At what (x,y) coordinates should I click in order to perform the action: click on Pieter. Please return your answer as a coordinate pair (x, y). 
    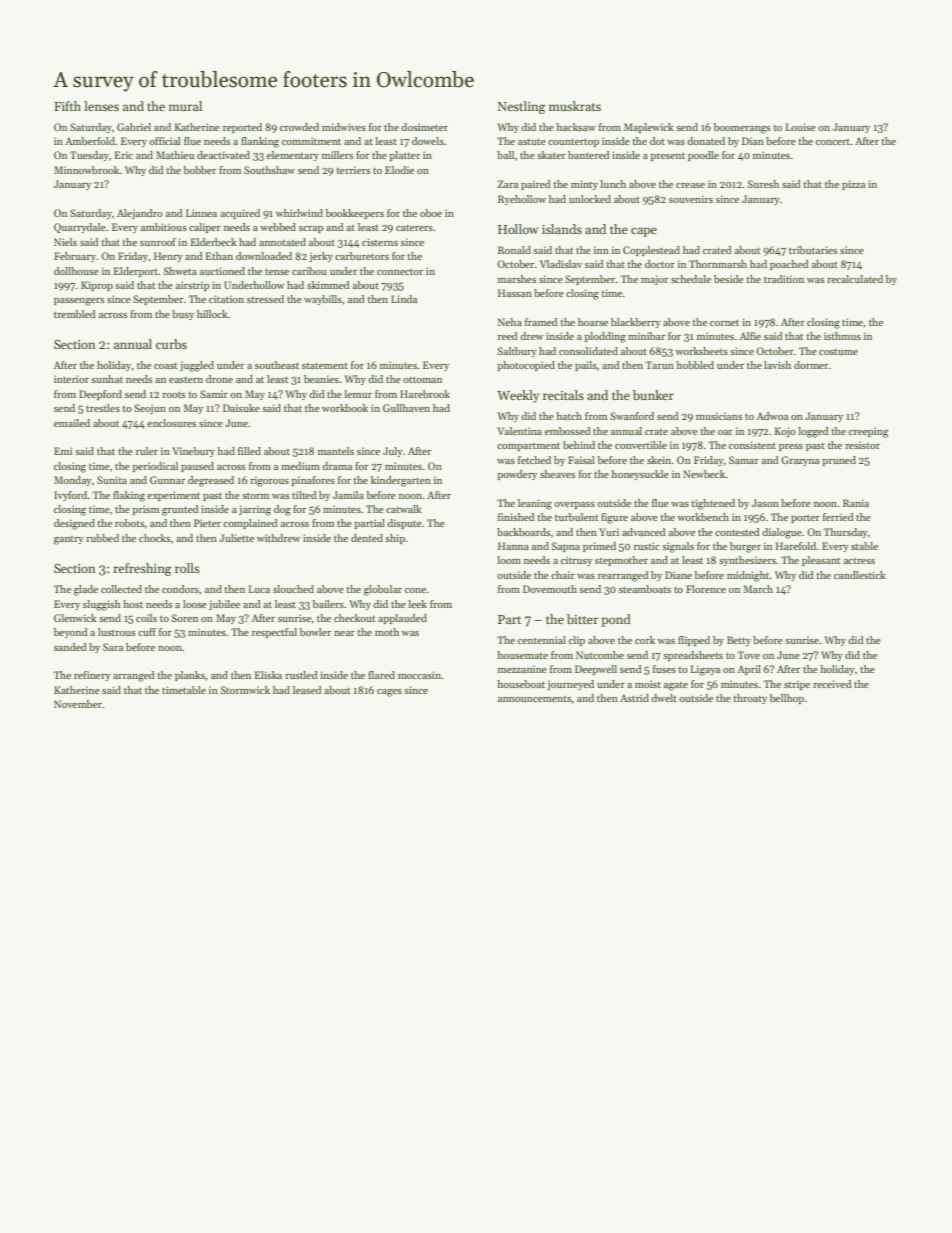
    Looking at the image, I should click on (207, 523).
